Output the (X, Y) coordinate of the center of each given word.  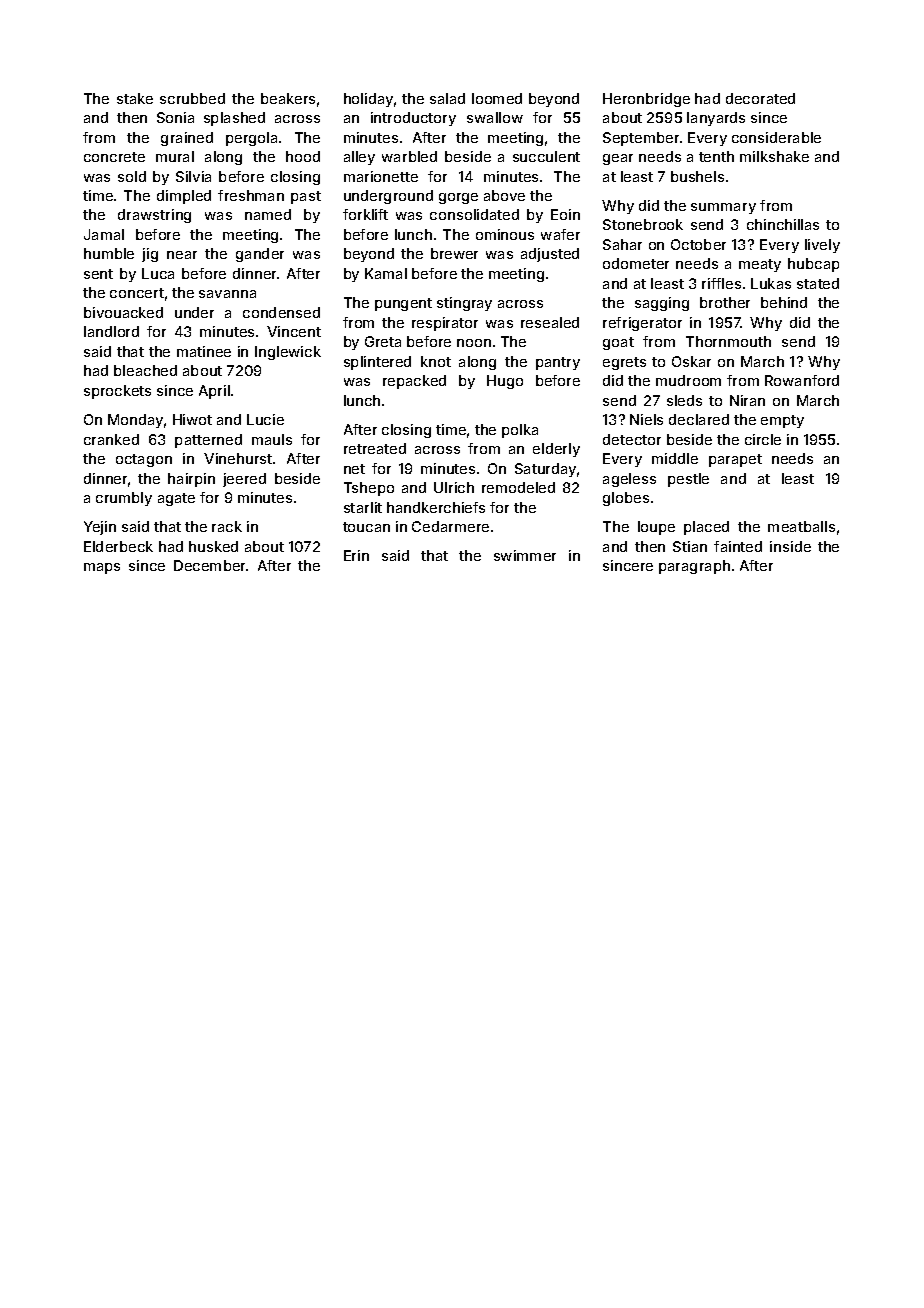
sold (132, 176)
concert (137, 293)
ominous (505, 234)
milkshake (774, 156)
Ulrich (454, 487)
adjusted (550, 255)
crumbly (124, 499)
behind (784, 302)
